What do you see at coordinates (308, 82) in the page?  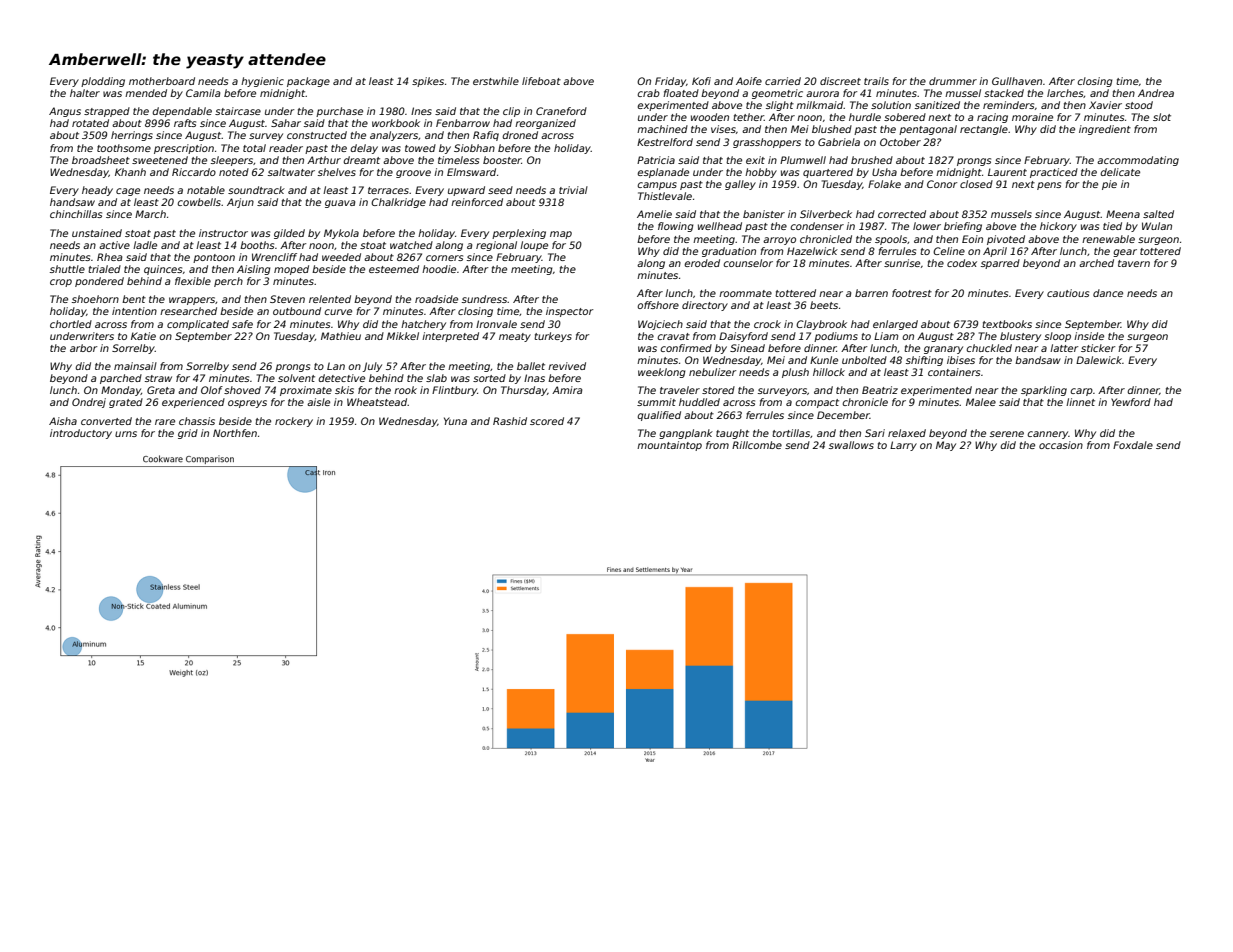 I see `package` at bounding box center [308, 82].
